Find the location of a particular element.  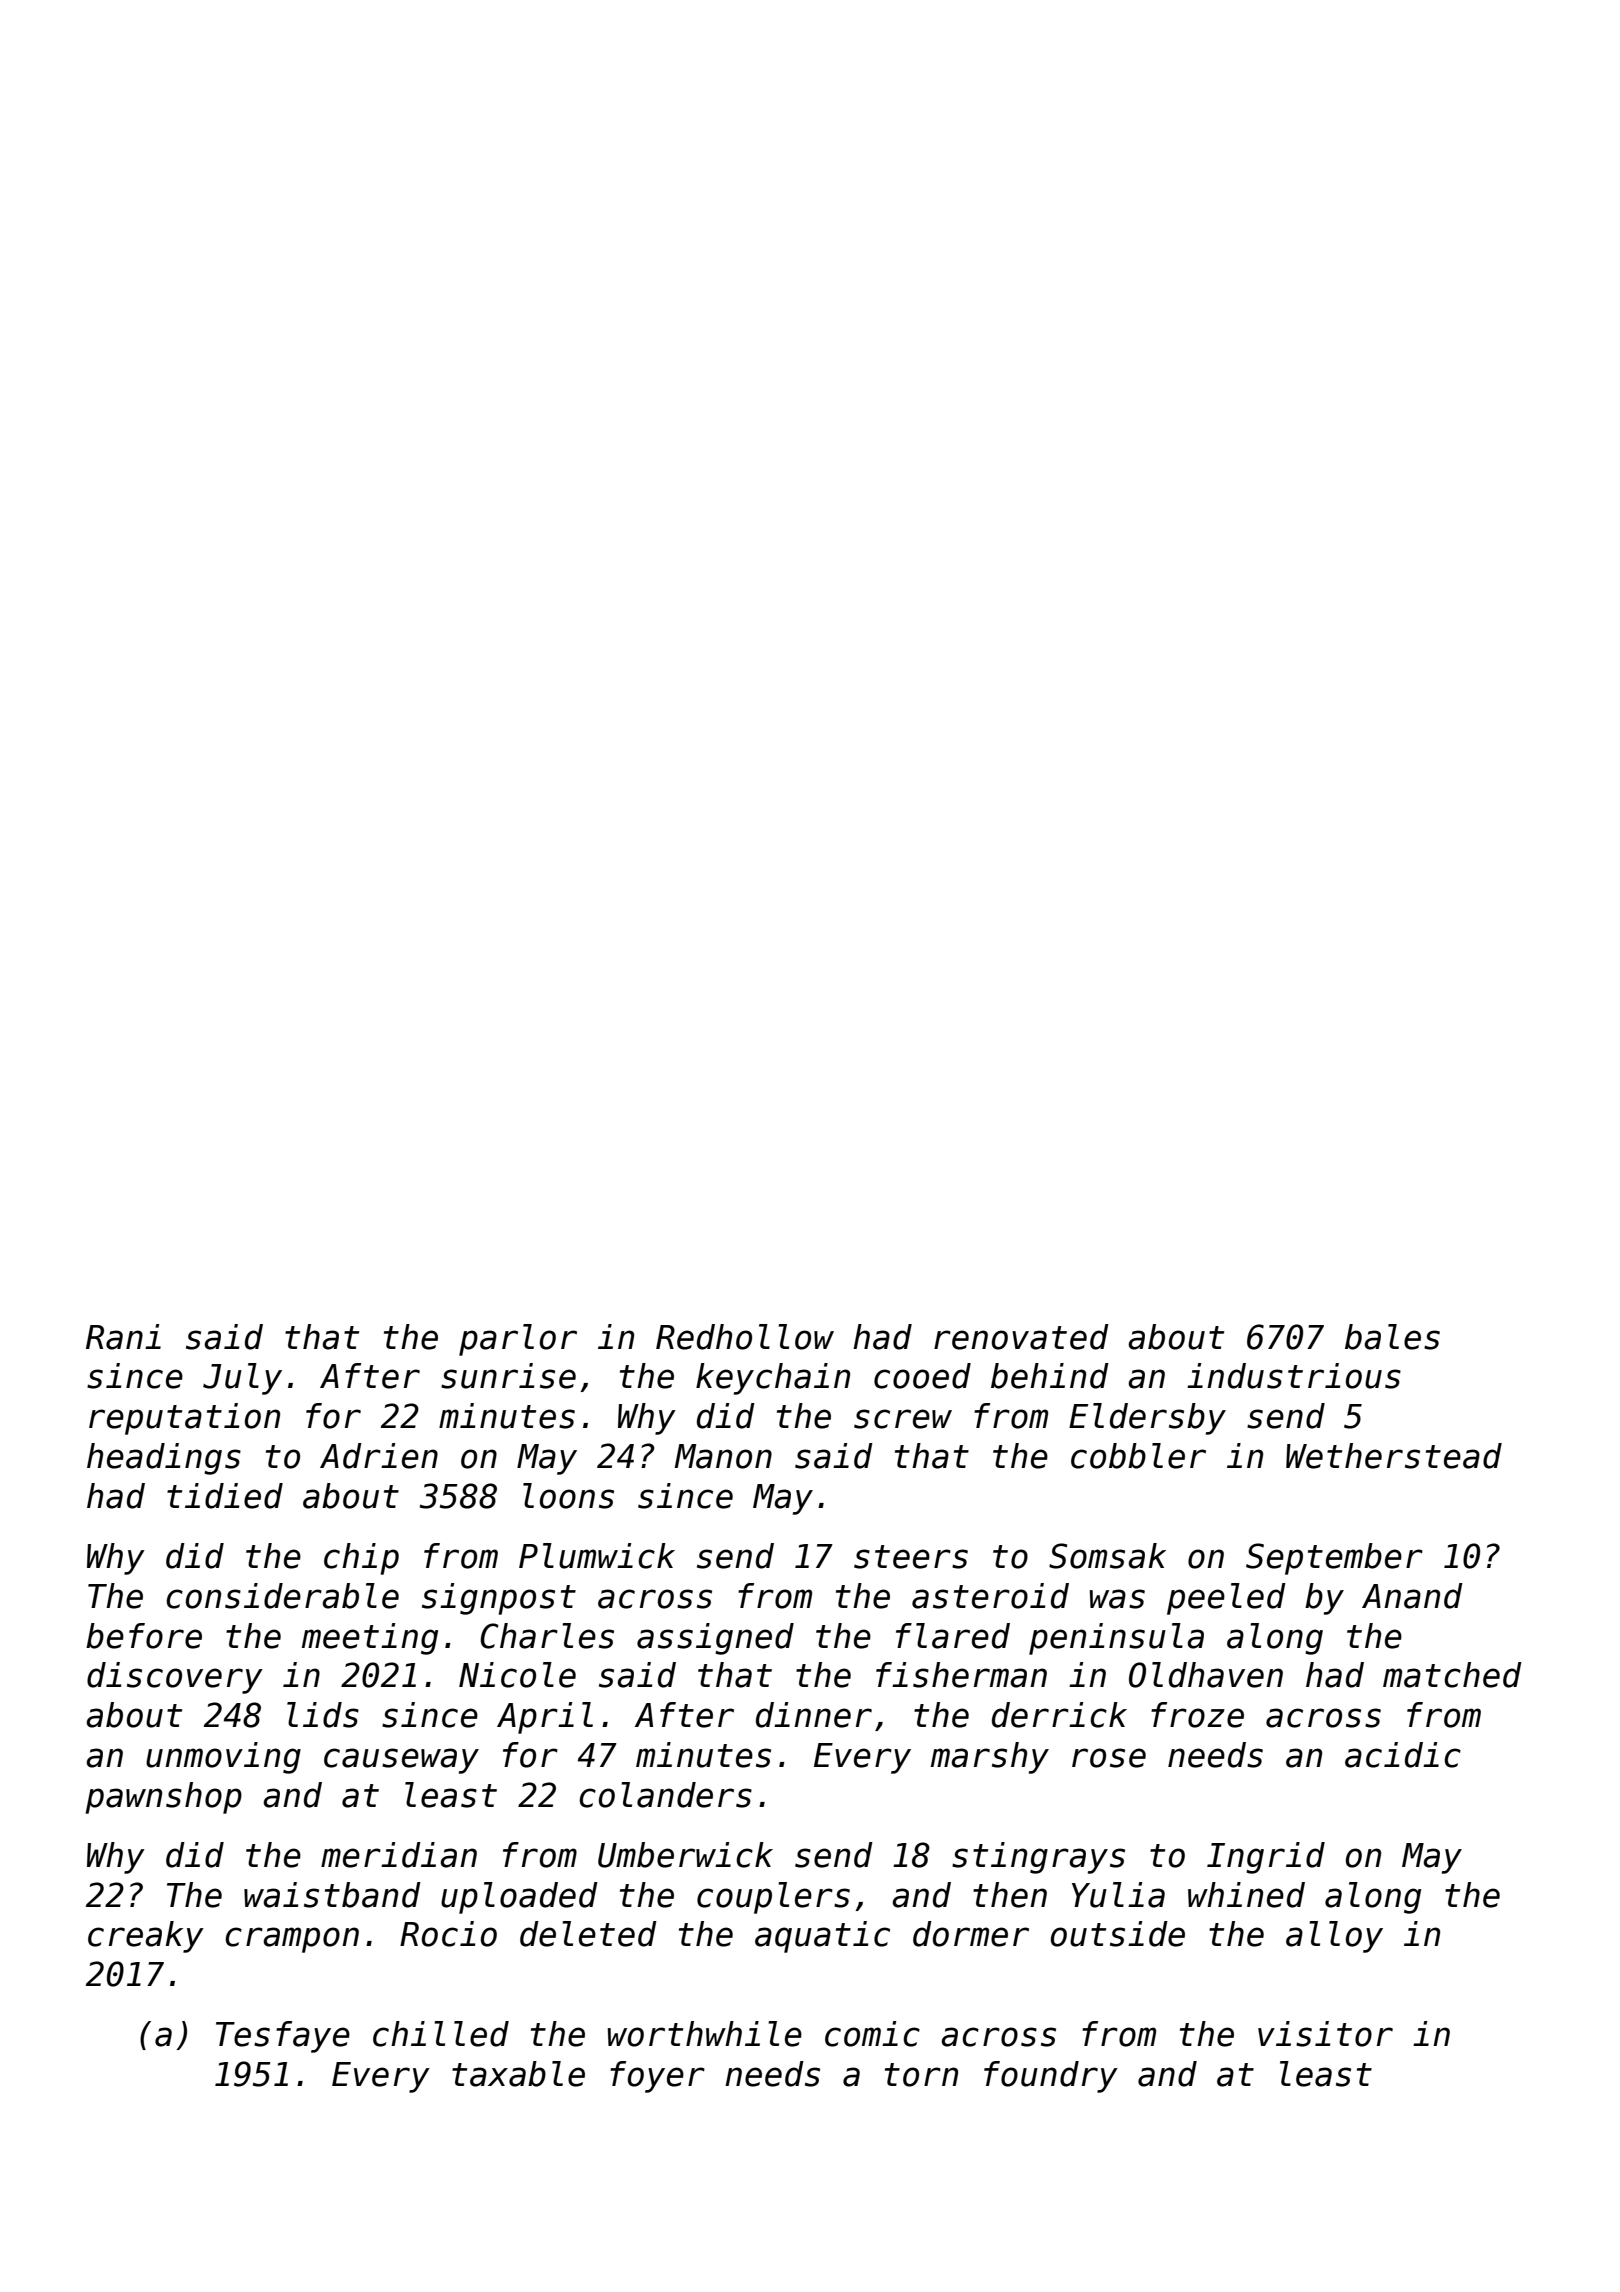

steers is located at coordinates (911, 1557).
